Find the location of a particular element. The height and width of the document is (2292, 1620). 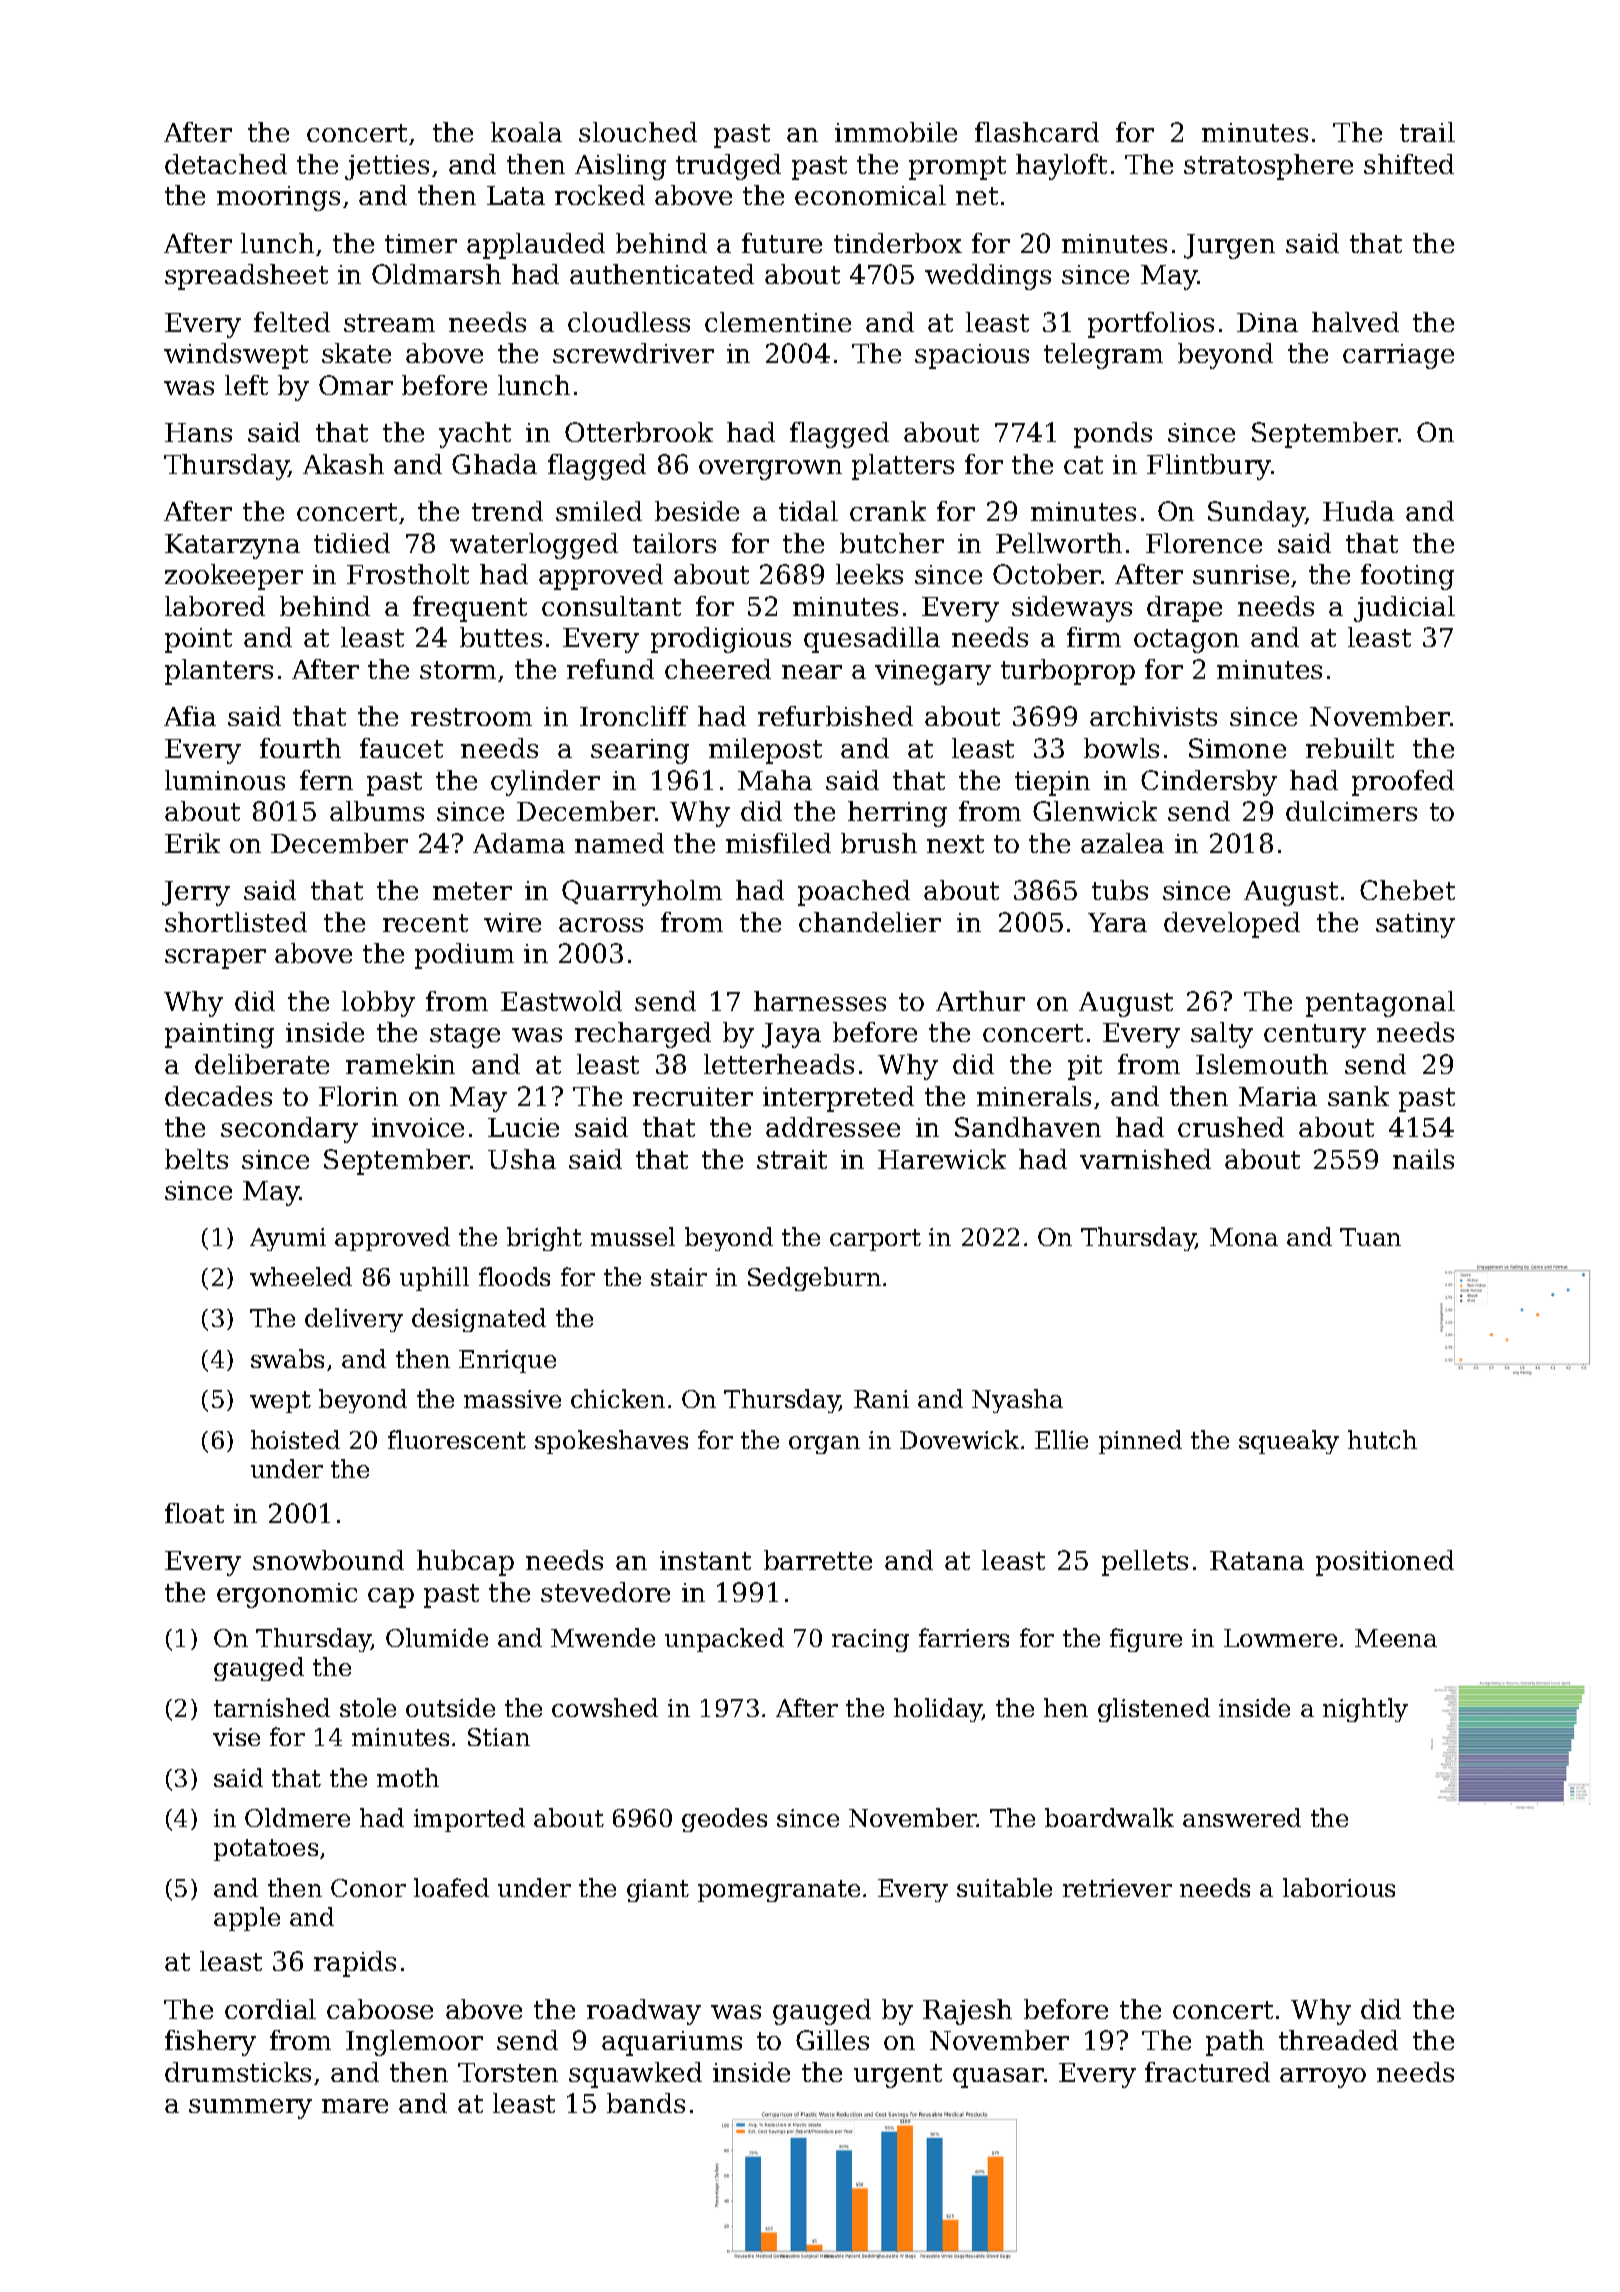

Tuan is located at coordinates (1370, 1237).
